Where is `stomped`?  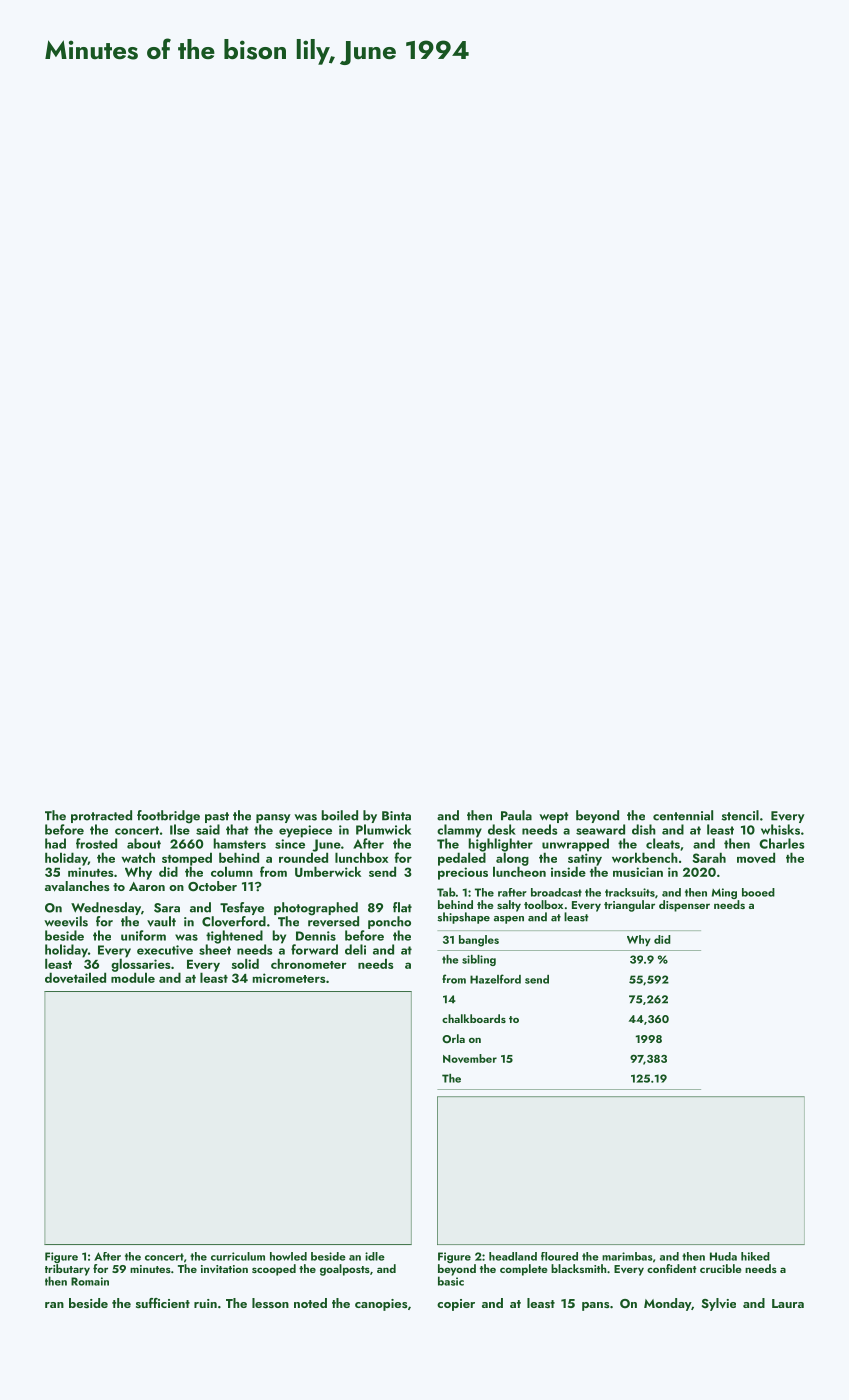 stomped is located at coordinates (187, 859).
